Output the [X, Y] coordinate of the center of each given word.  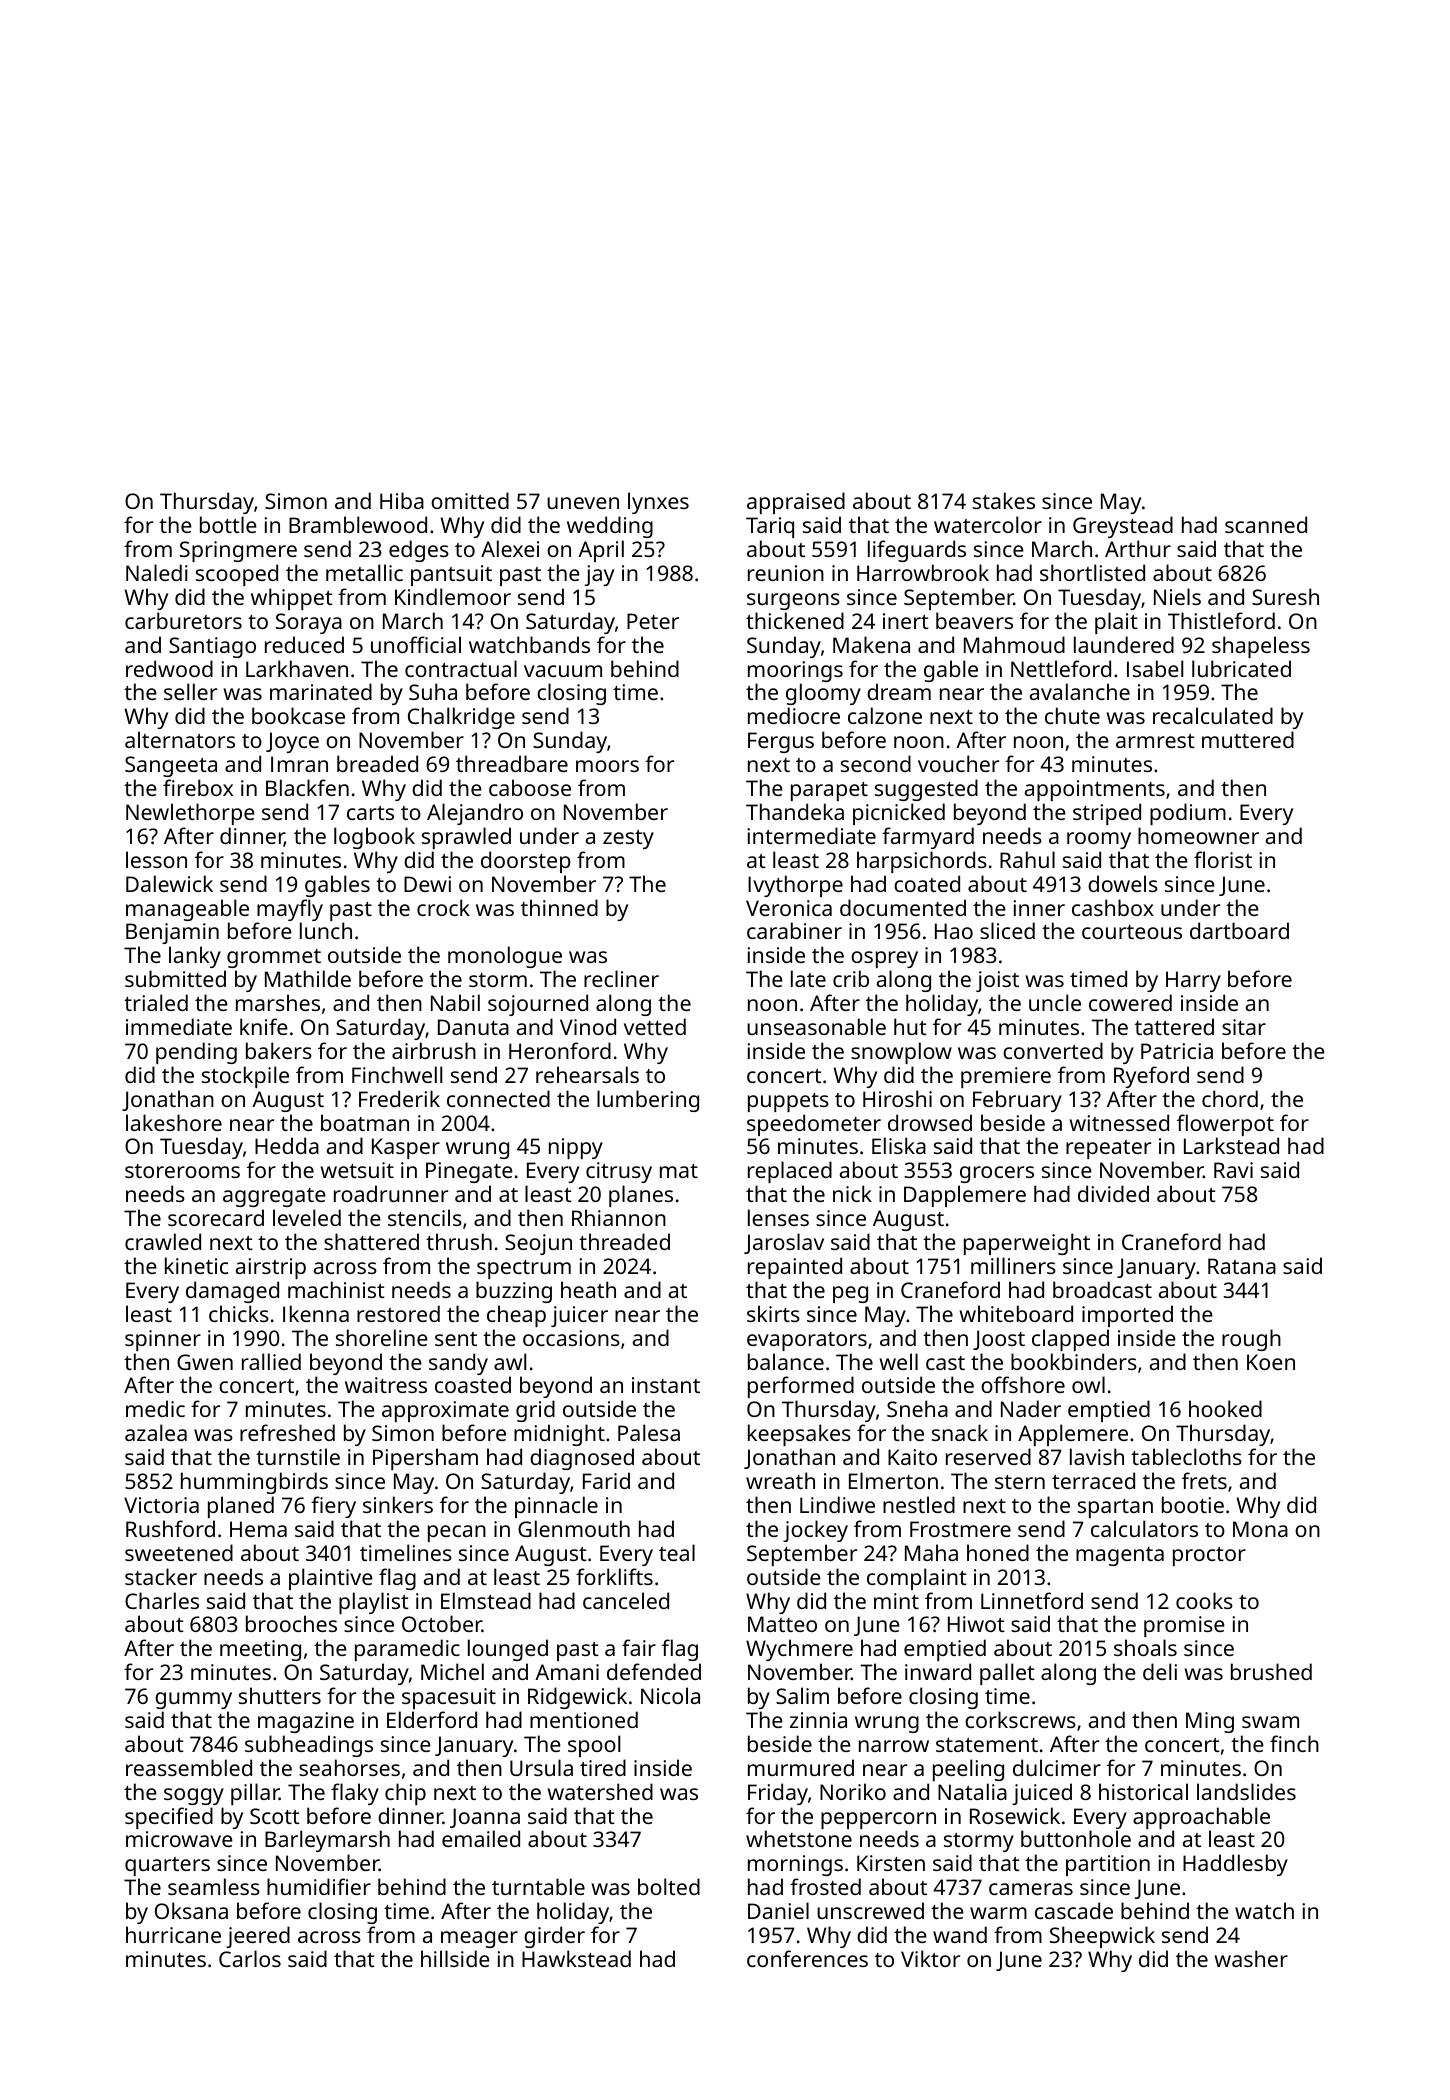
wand [960, 1934]
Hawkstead [576, 1958]
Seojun [538, 1244]
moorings [795, 671]
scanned [1266, 524]
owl [1088, 1384]
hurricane [173, 1934]
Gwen [205, 1362]
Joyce [292, 742]
